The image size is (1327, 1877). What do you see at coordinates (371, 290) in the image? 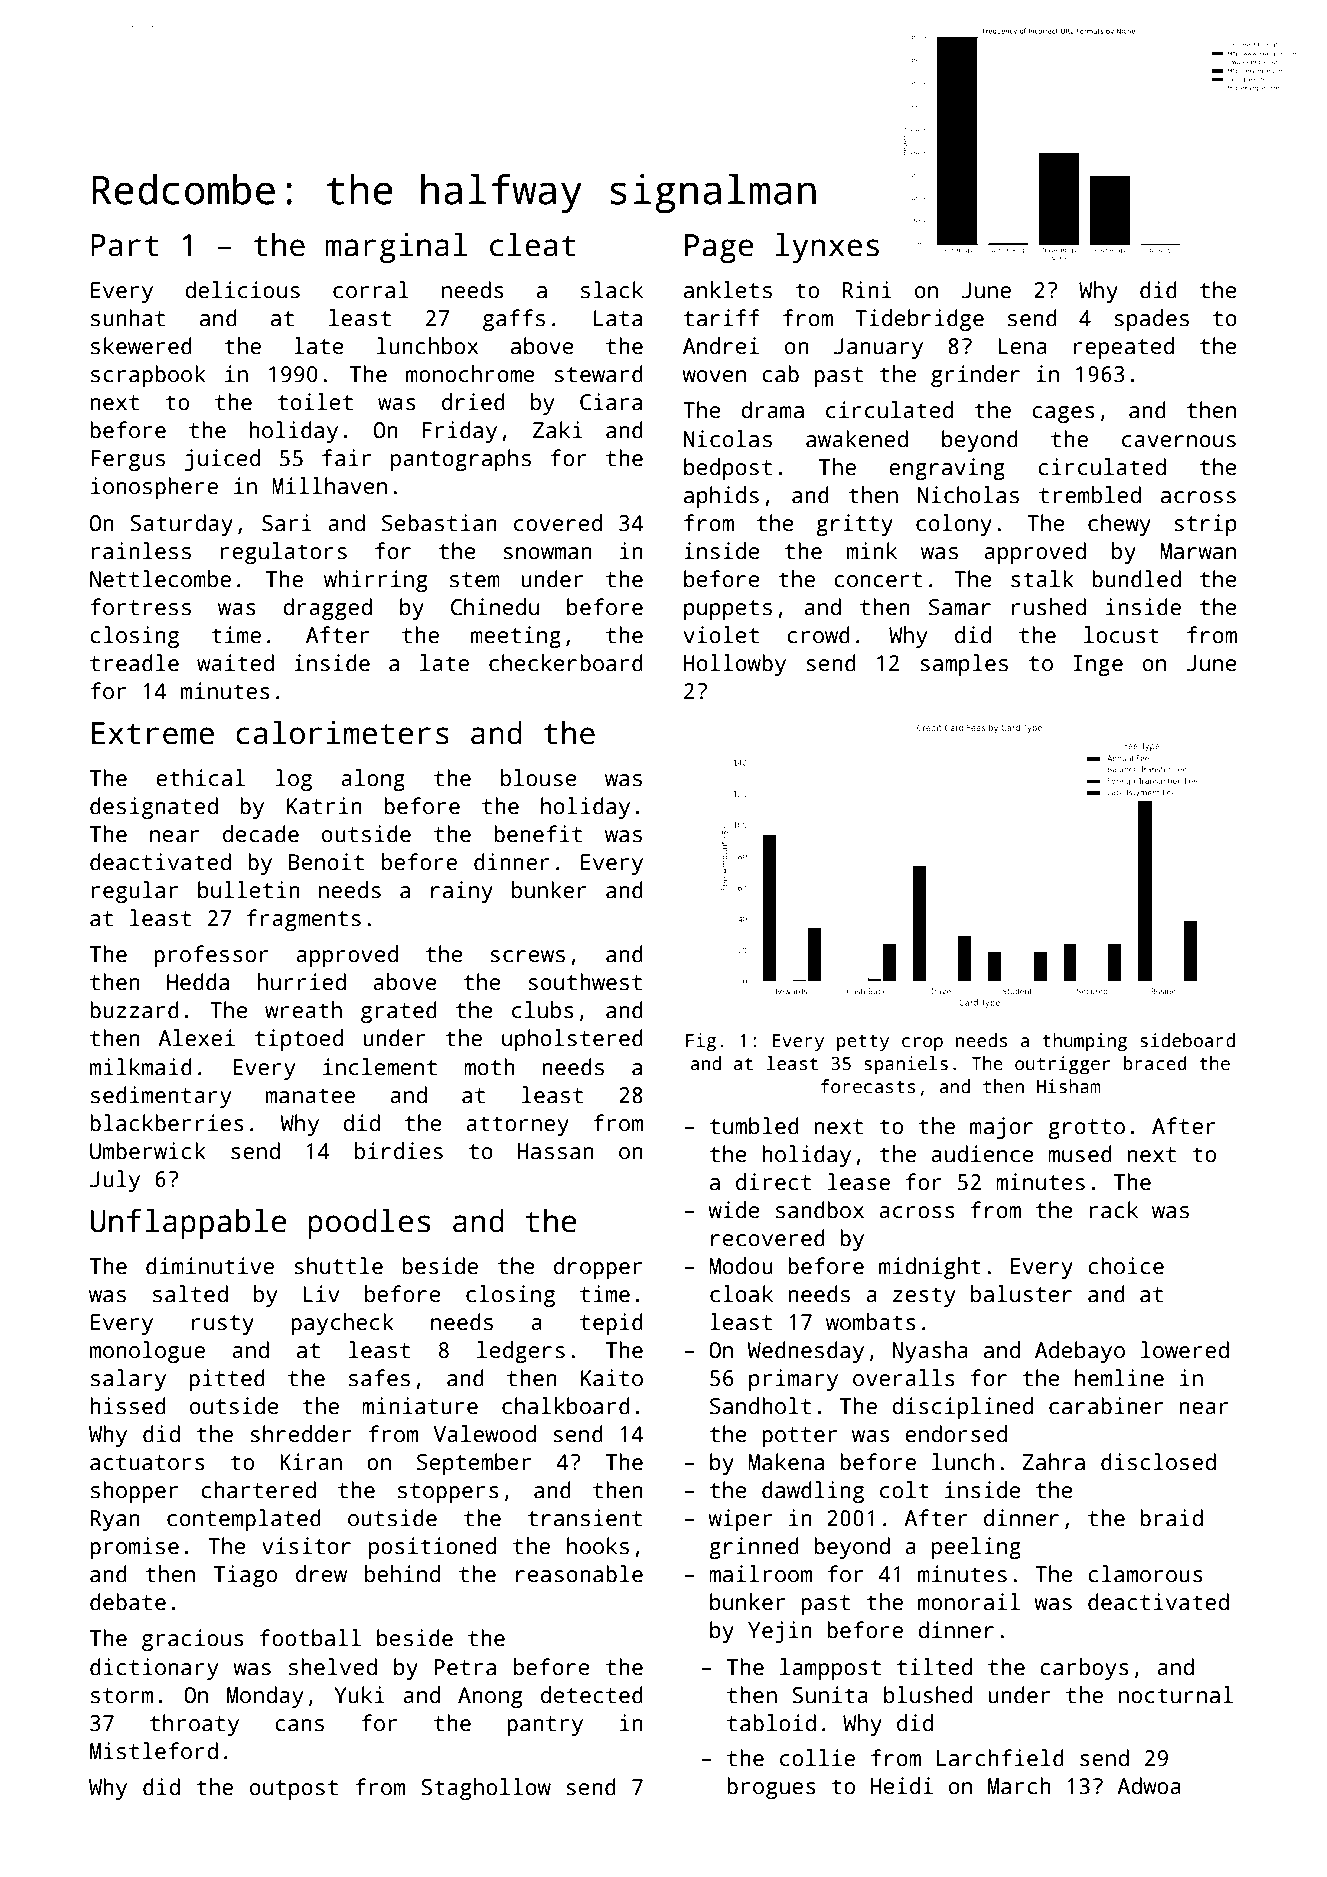
I see `corral` at bounding box center [371, 290].
